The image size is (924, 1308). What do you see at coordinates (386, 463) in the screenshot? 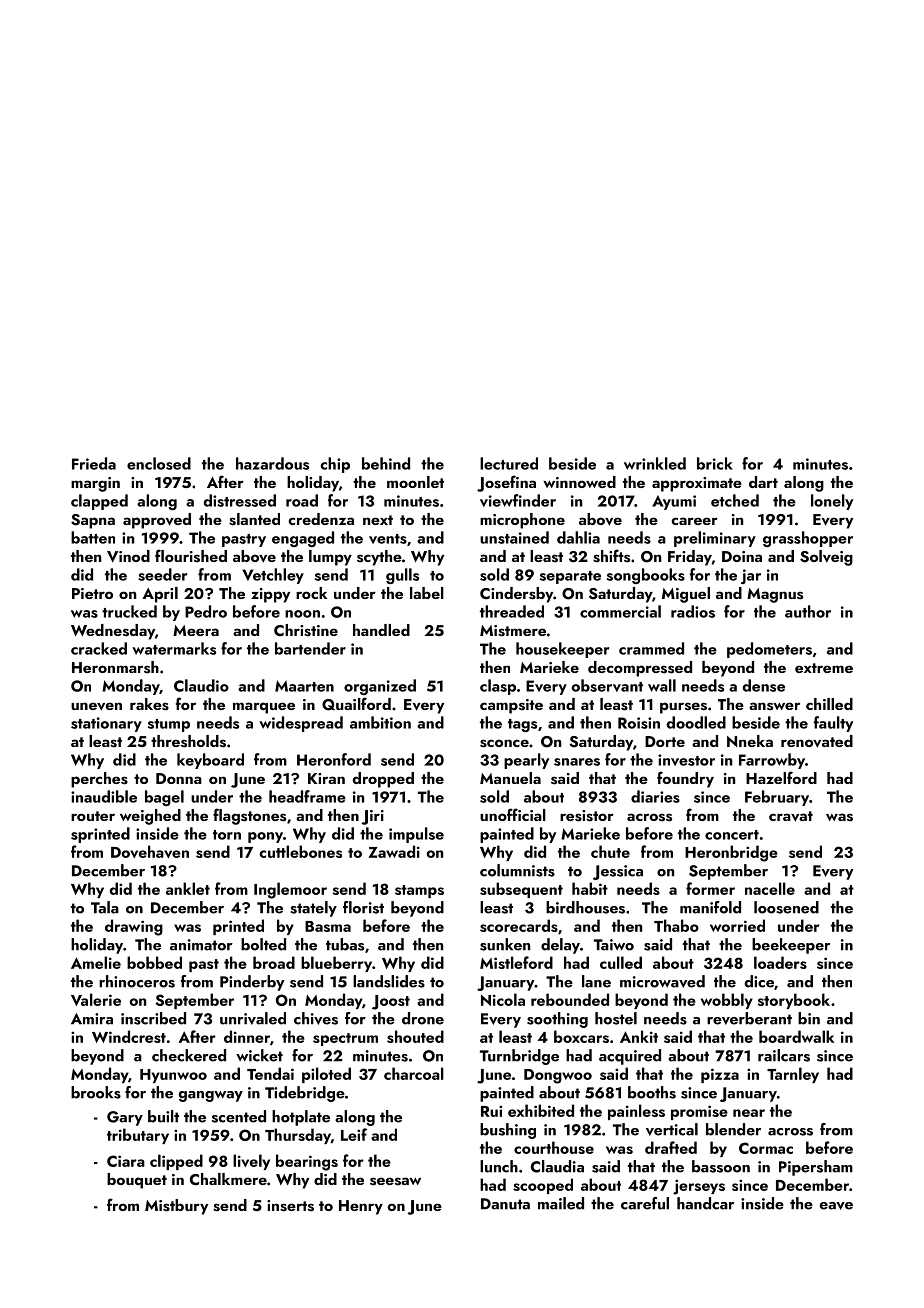
I see `behind` at bounding box center [386, 463].
